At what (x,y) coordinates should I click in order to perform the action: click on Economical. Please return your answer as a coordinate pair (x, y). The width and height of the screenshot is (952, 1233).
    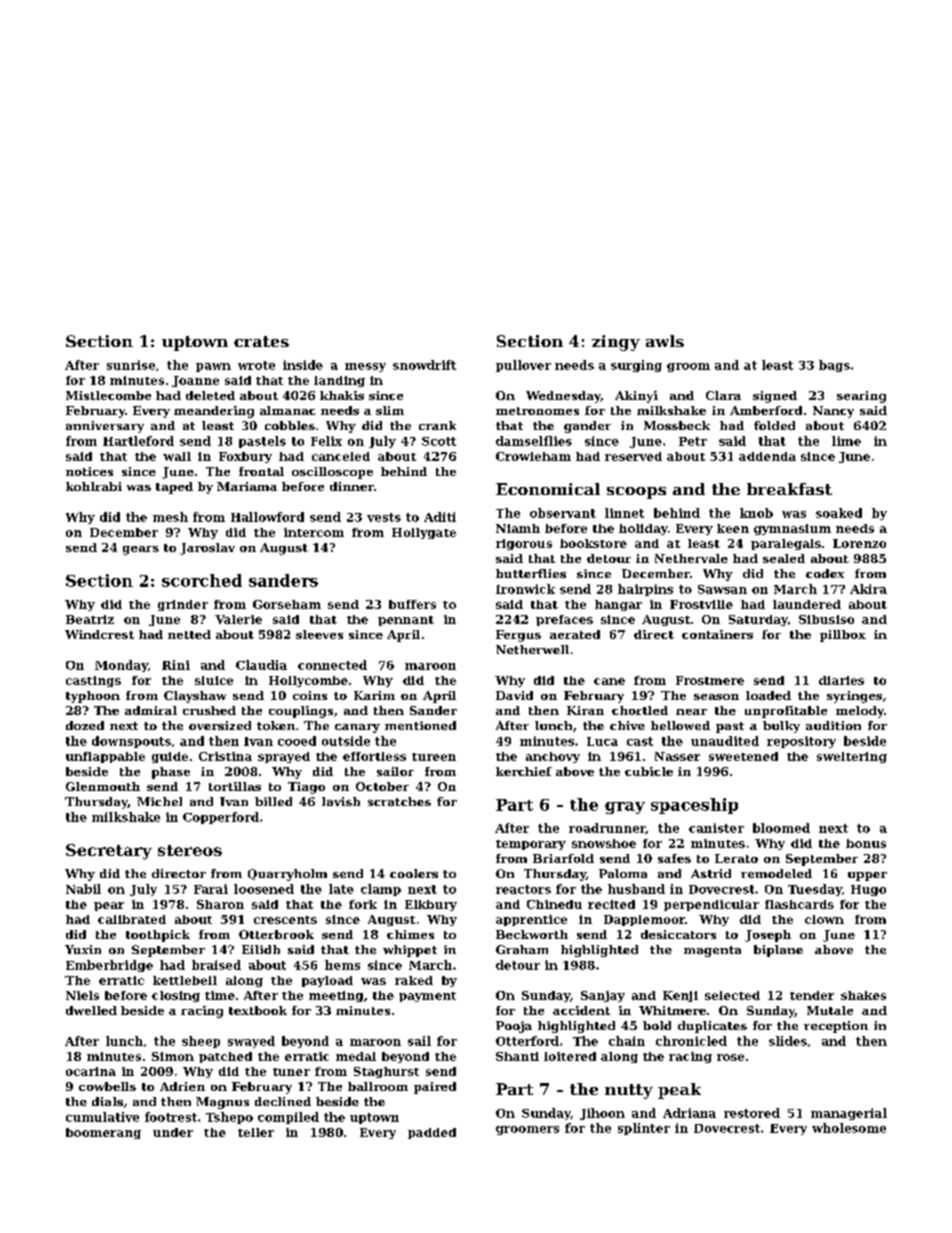
    Looking at the image, I should click on (548, 489).
